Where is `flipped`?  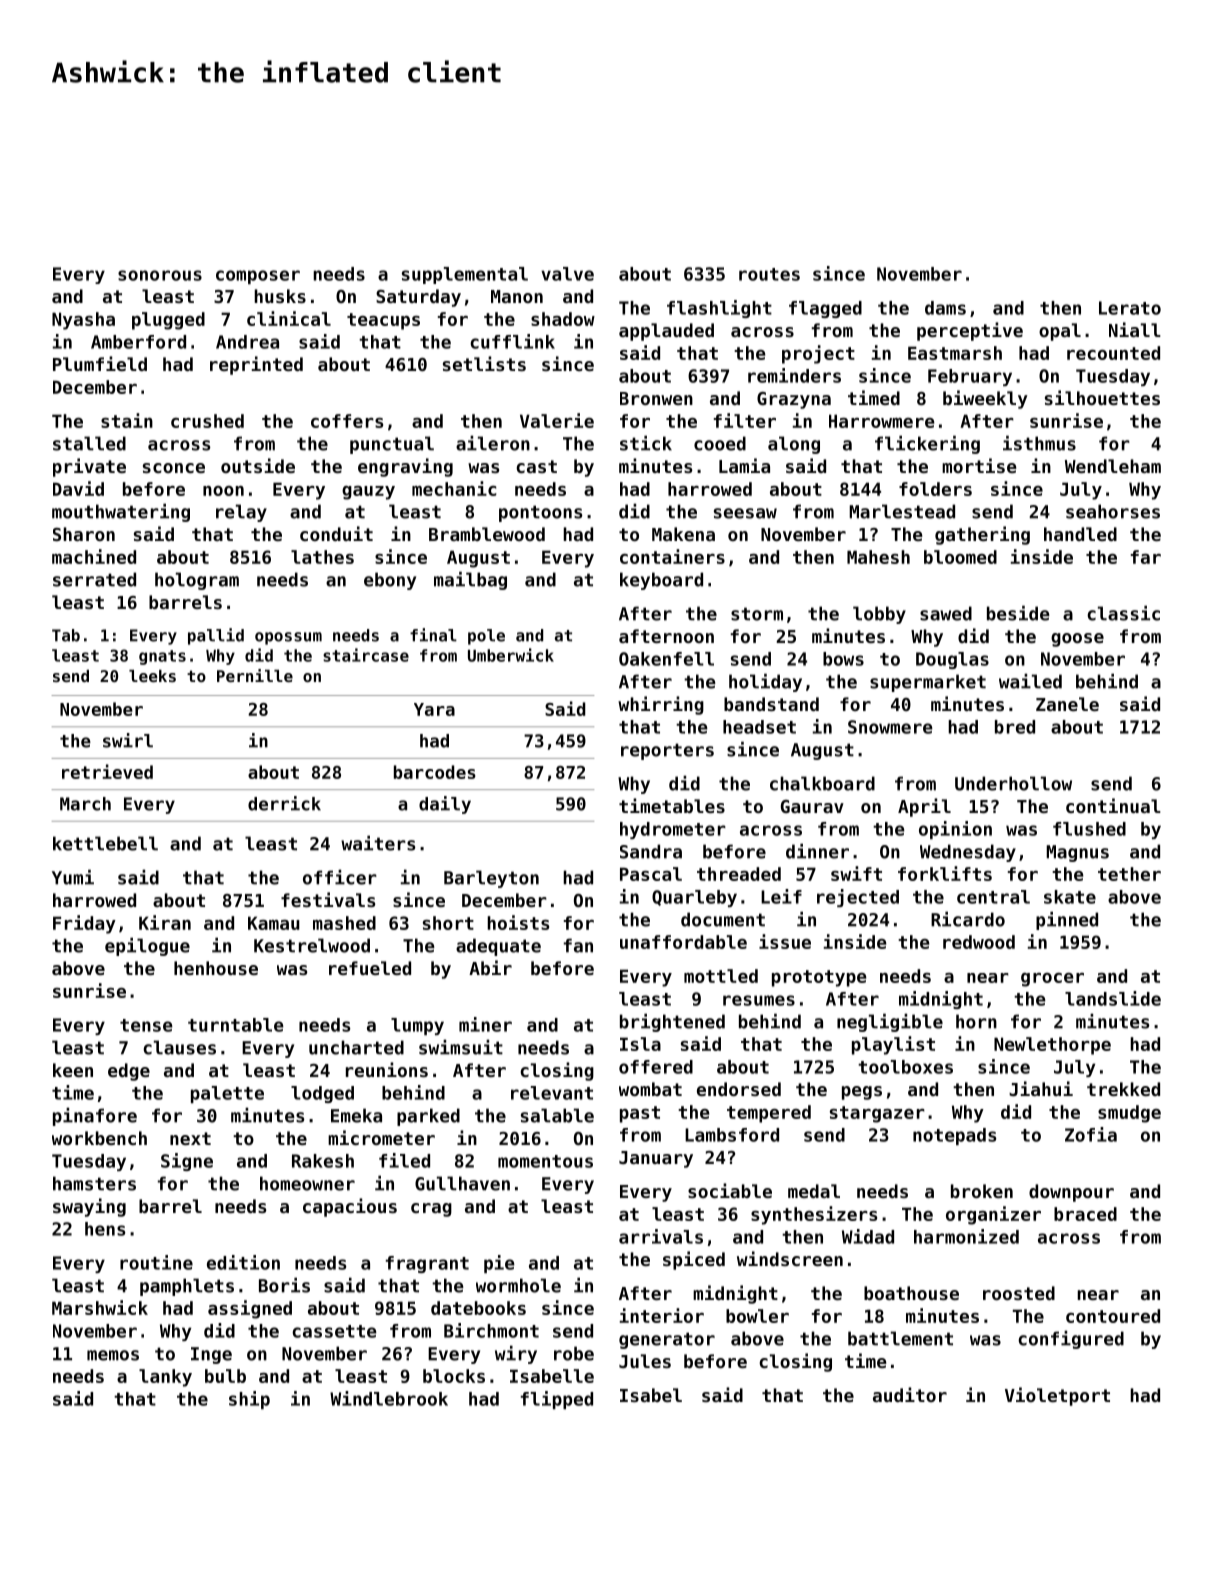
flipped is located at coordinates (557, 1400).
